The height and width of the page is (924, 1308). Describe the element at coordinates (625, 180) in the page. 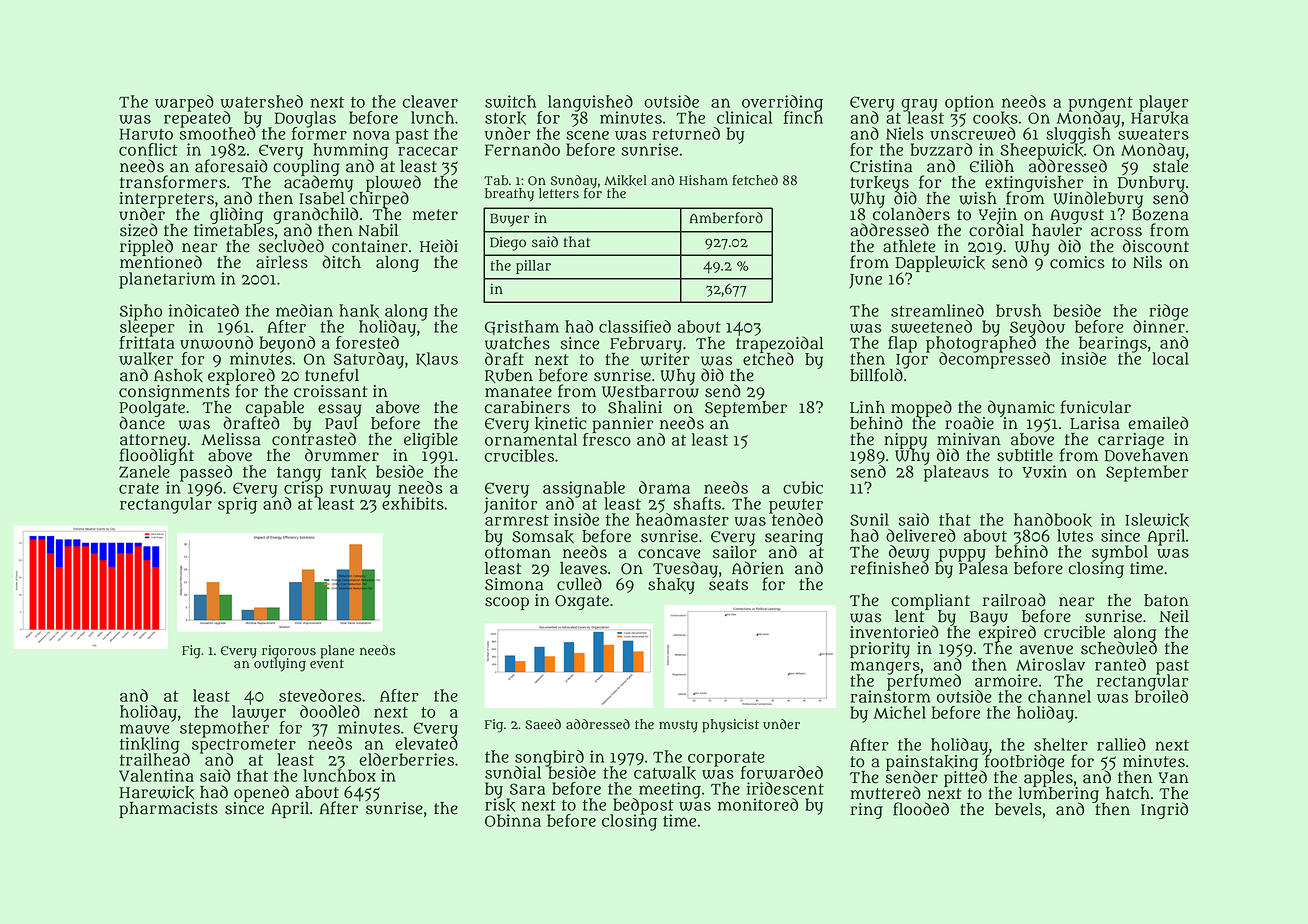

I see `Mikkel` at that location.
